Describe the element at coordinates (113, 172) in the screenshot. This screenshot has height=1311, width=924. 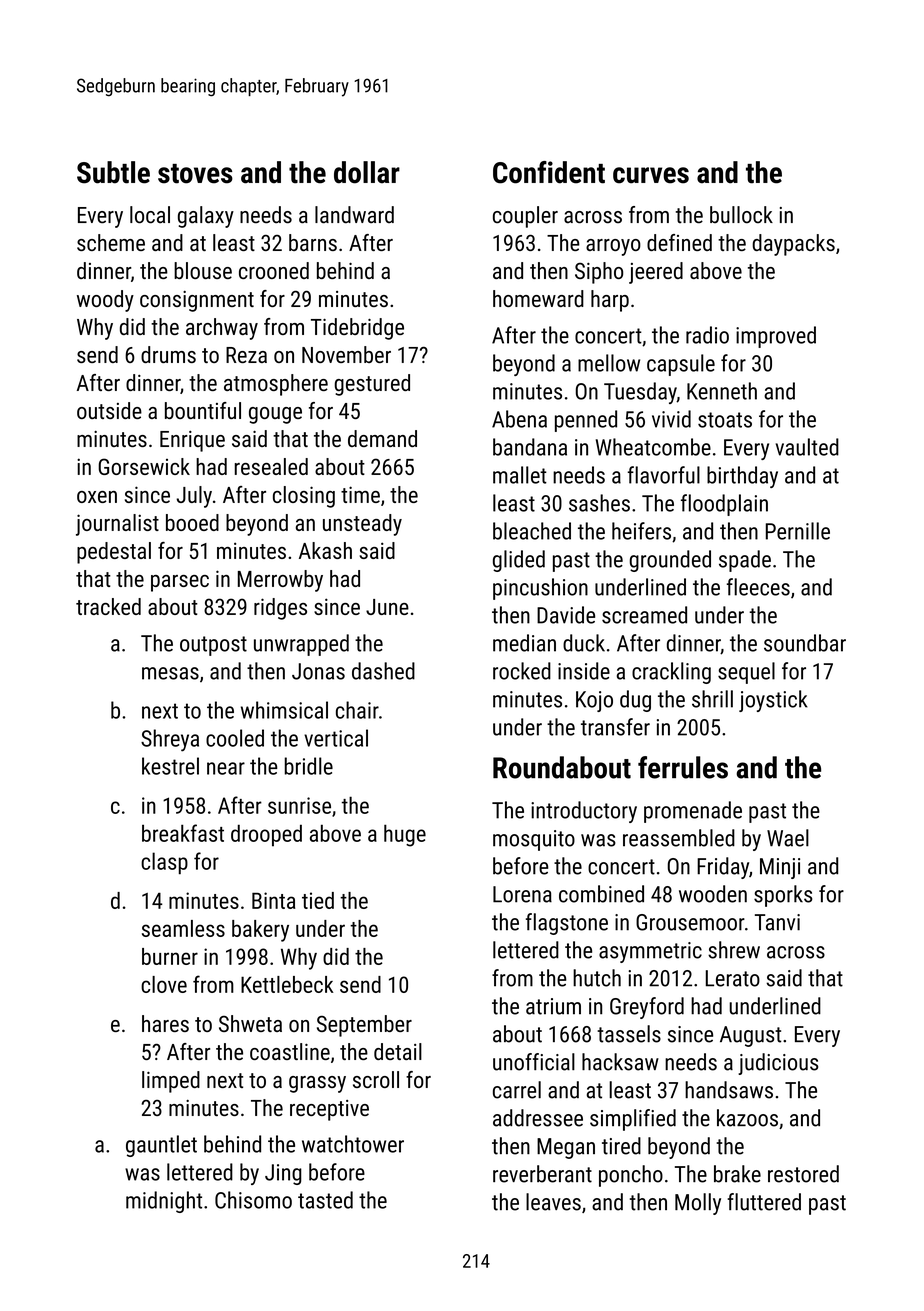
I see `Subtle` at that location.
